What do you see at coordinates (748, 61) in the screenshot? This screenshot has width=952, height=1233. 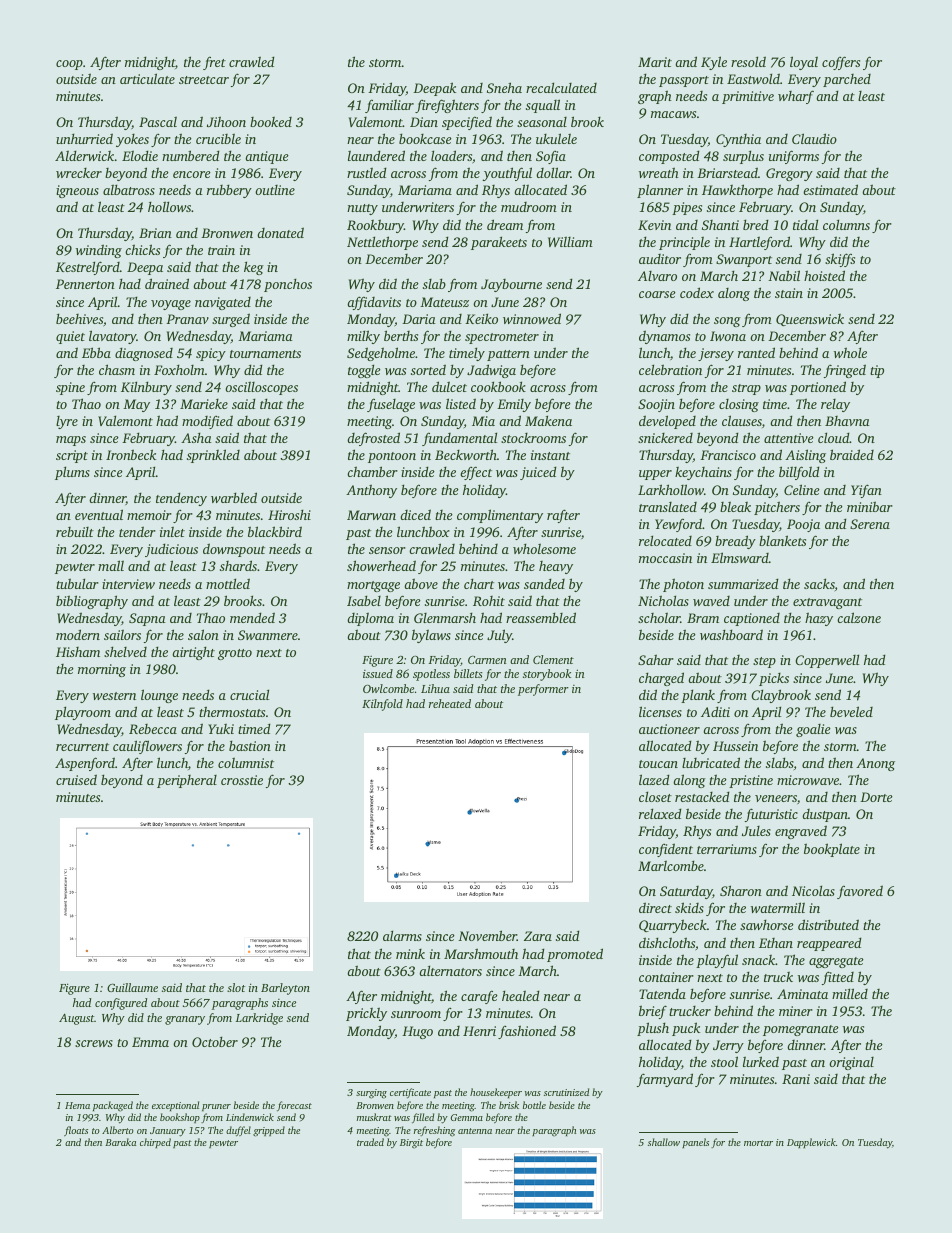 I see `resold` at bounding box center [748, 61].
